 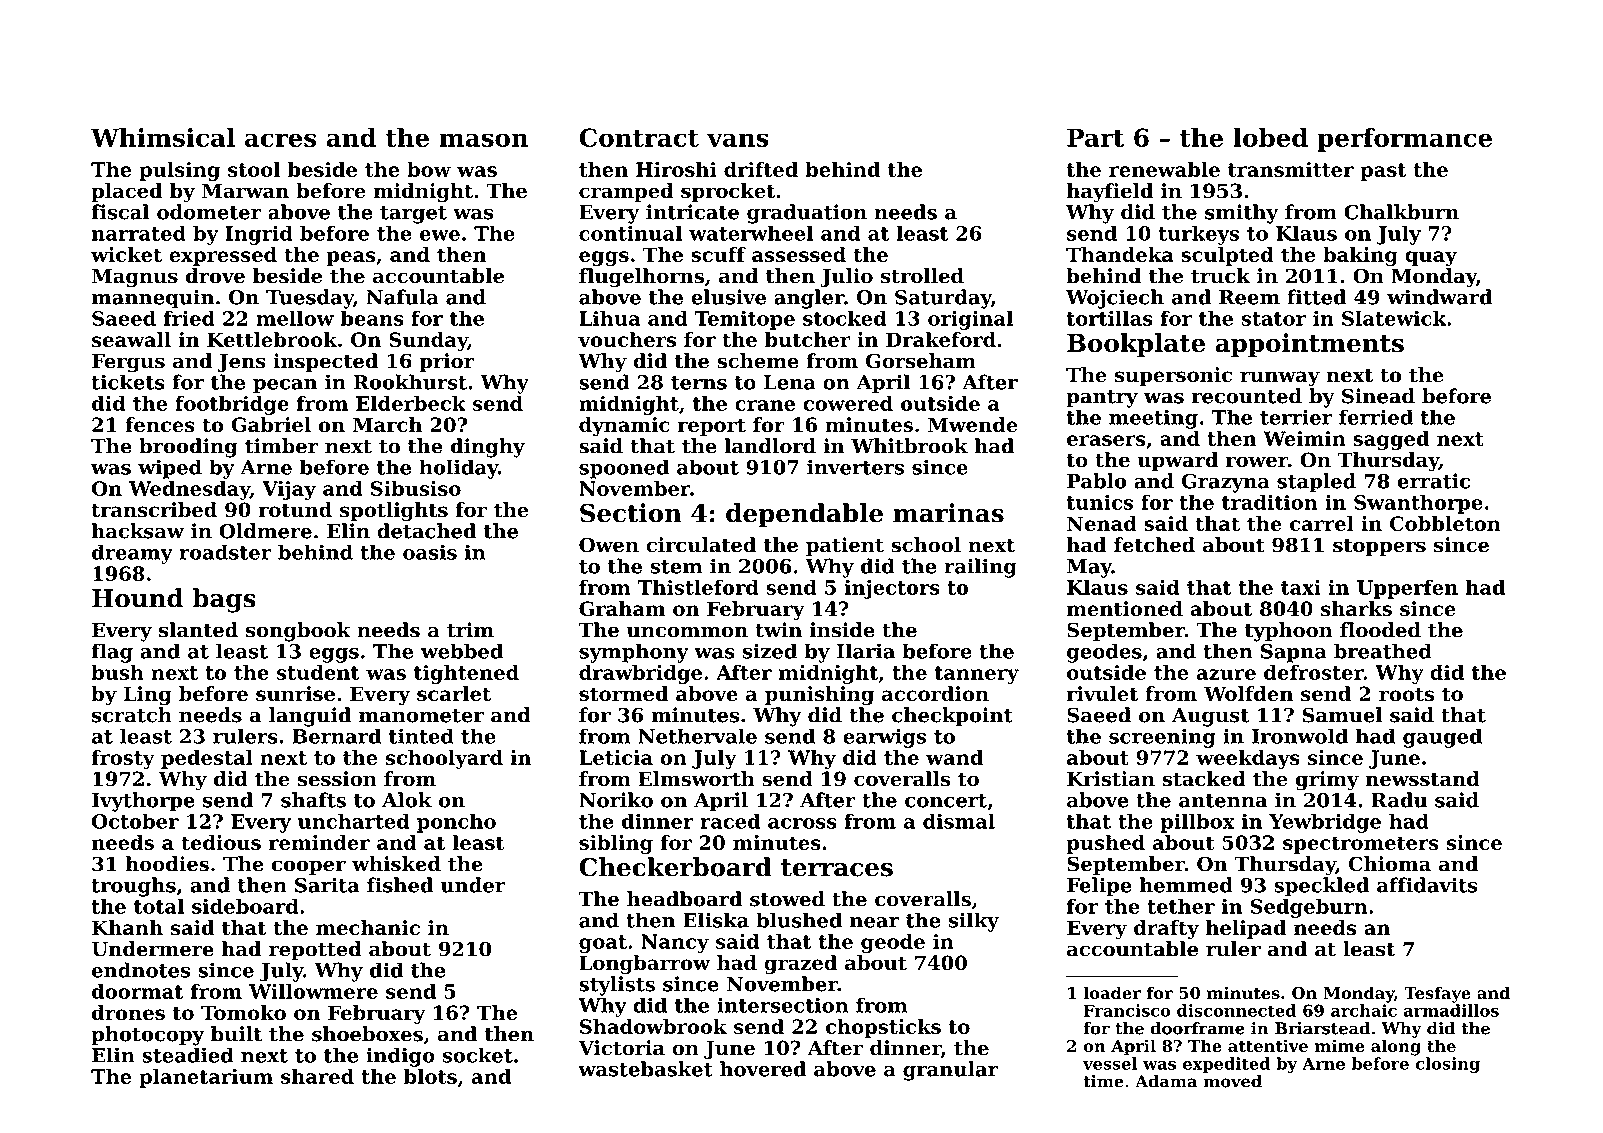 What do you see at coordinates (697, 736) in the page?
I see `Nethervale` at bounding box center [697, 736].
